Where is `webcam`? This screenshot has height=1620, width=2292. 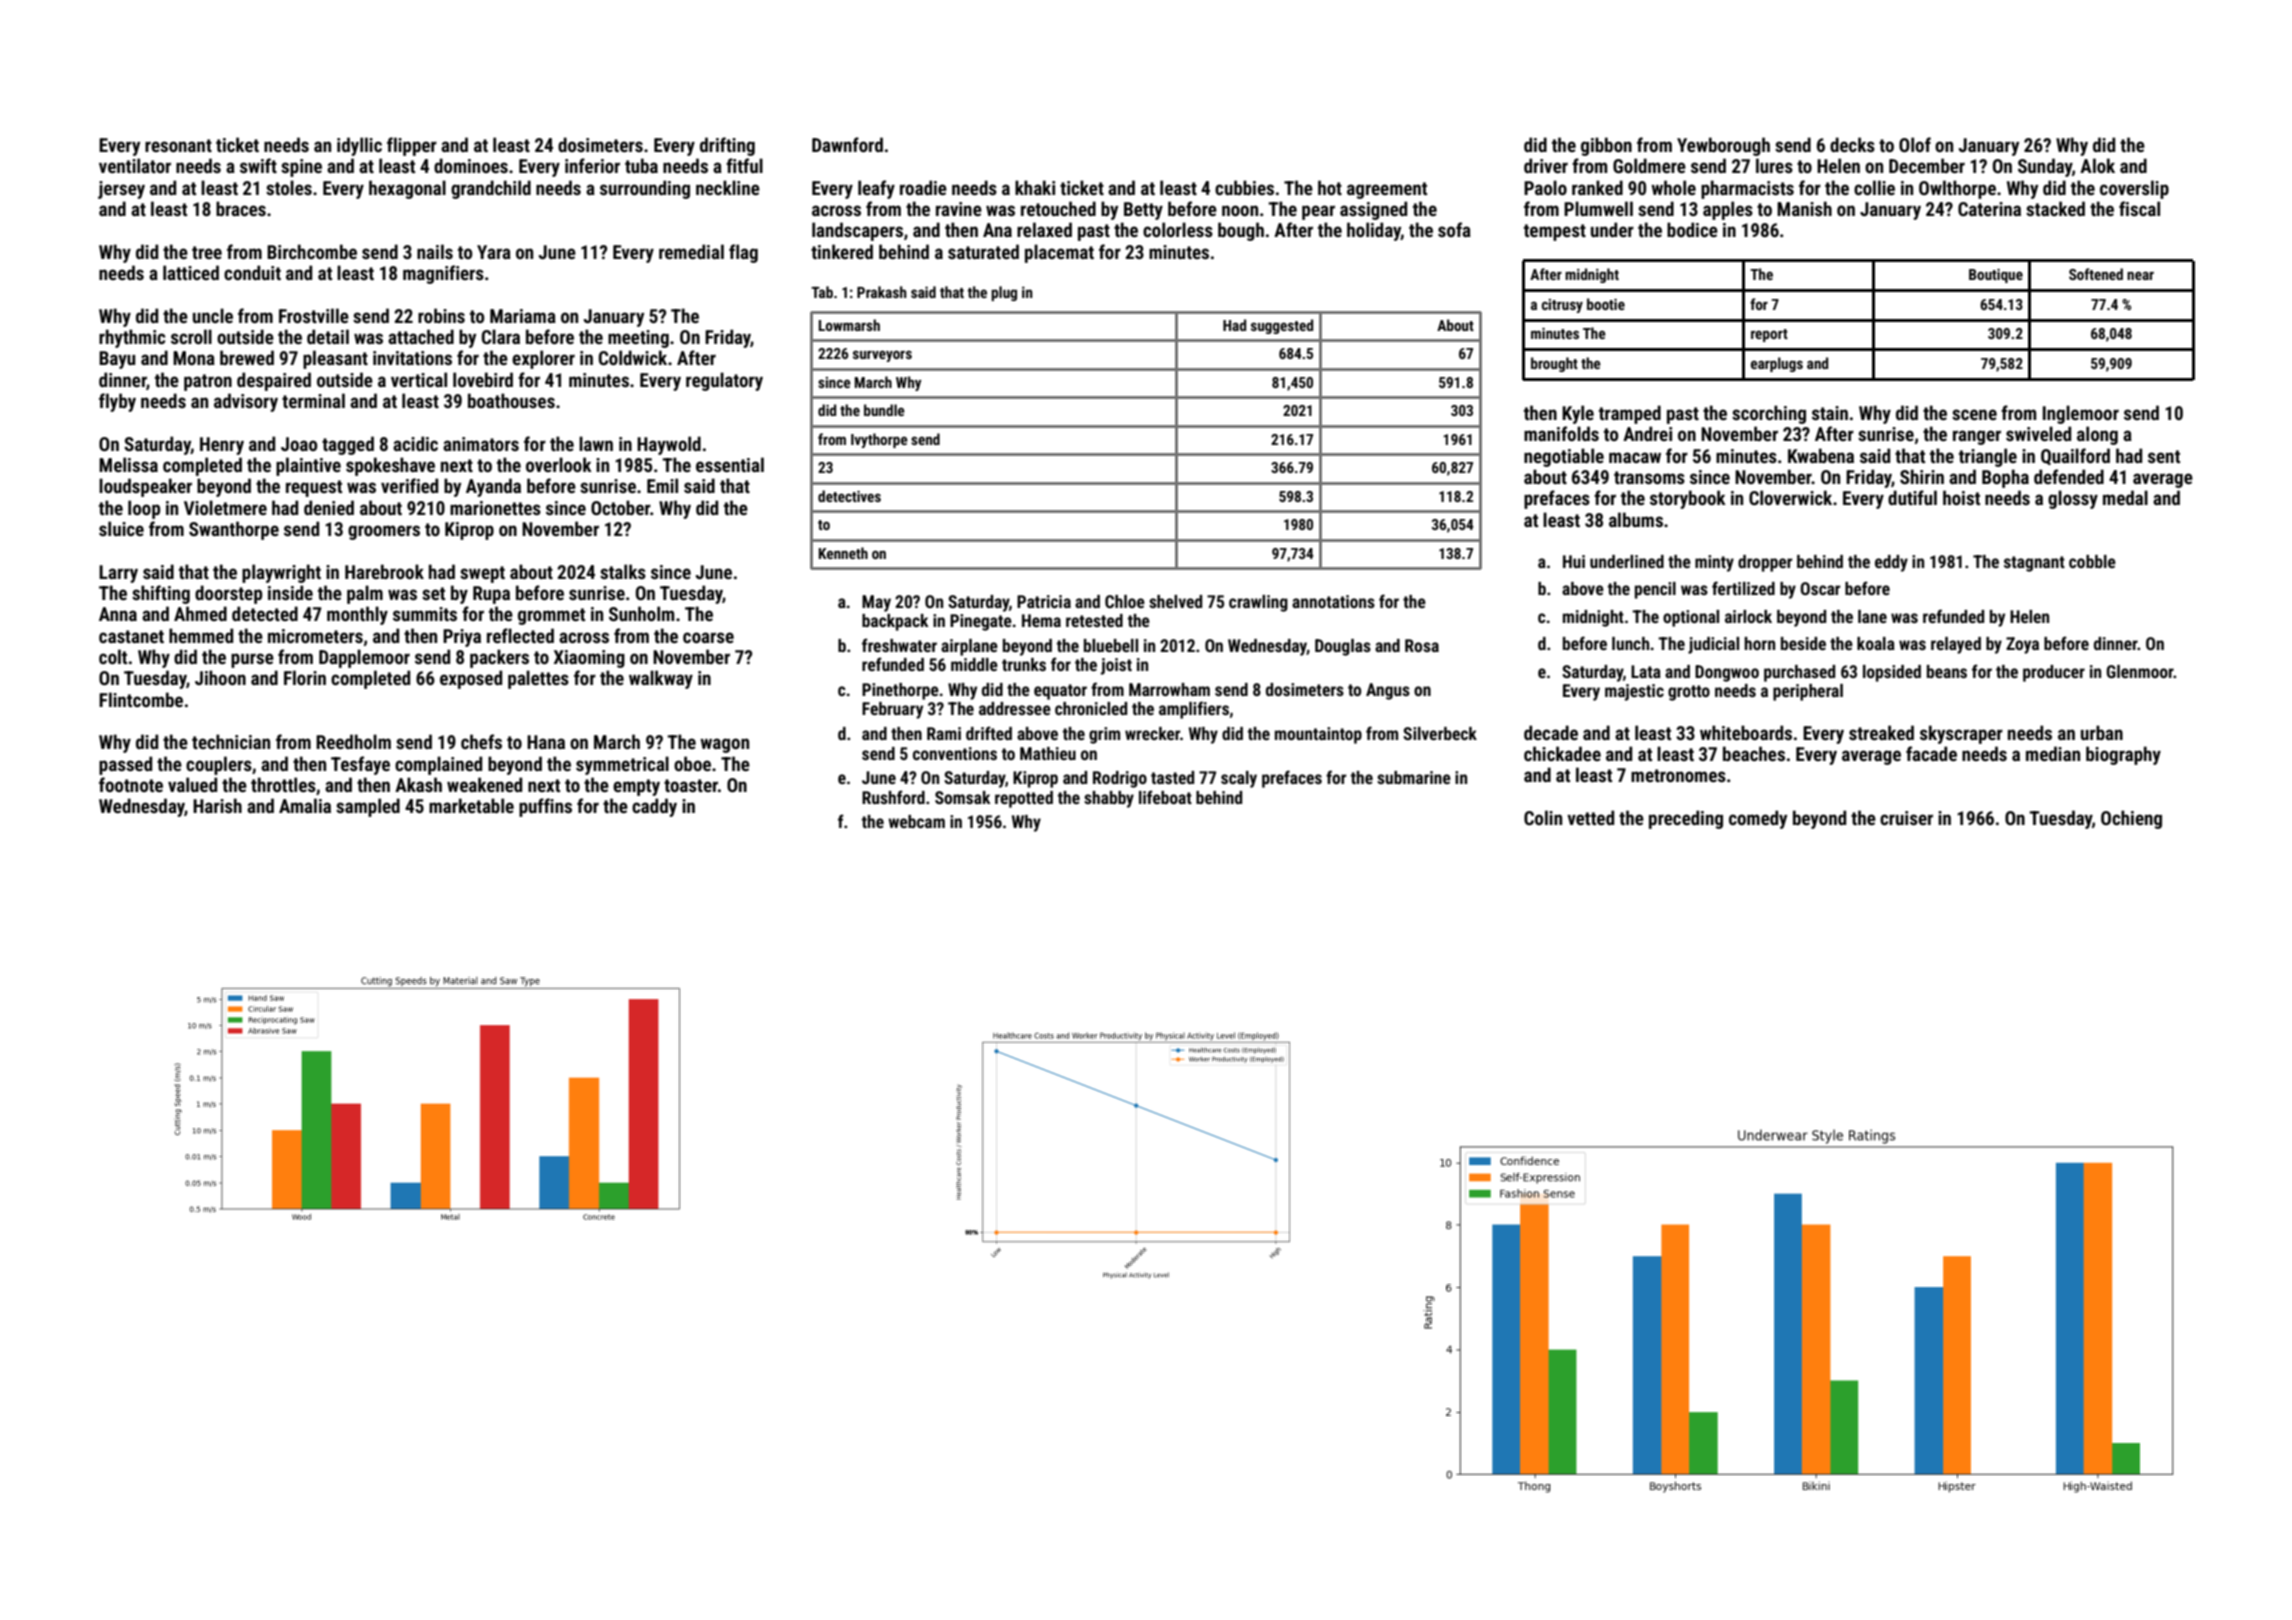 webcam is located at coordinates (916, 821).
